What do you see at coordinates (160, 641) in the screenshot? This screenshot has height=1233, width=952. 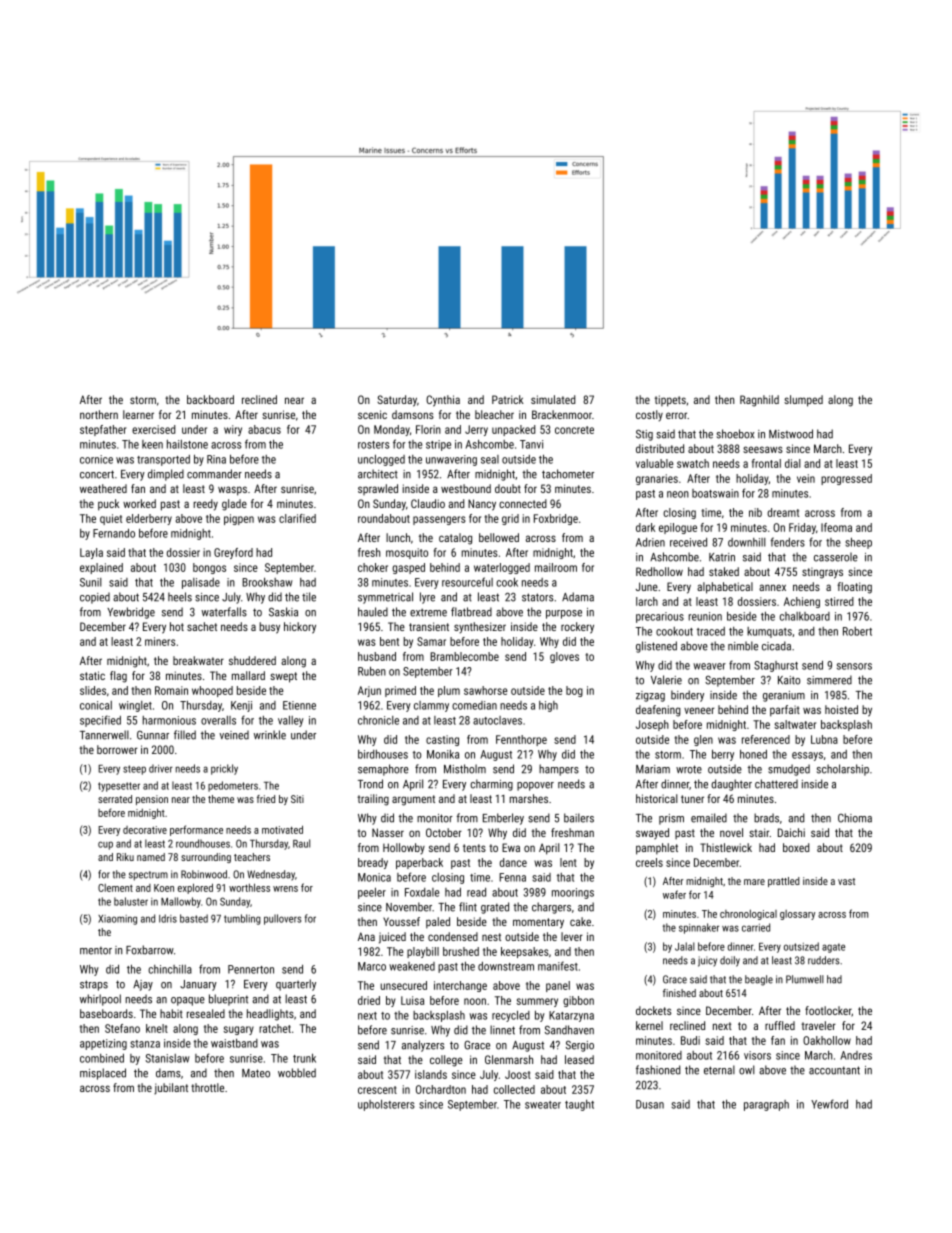 I see `miners` at bounding box center [160, 641].
